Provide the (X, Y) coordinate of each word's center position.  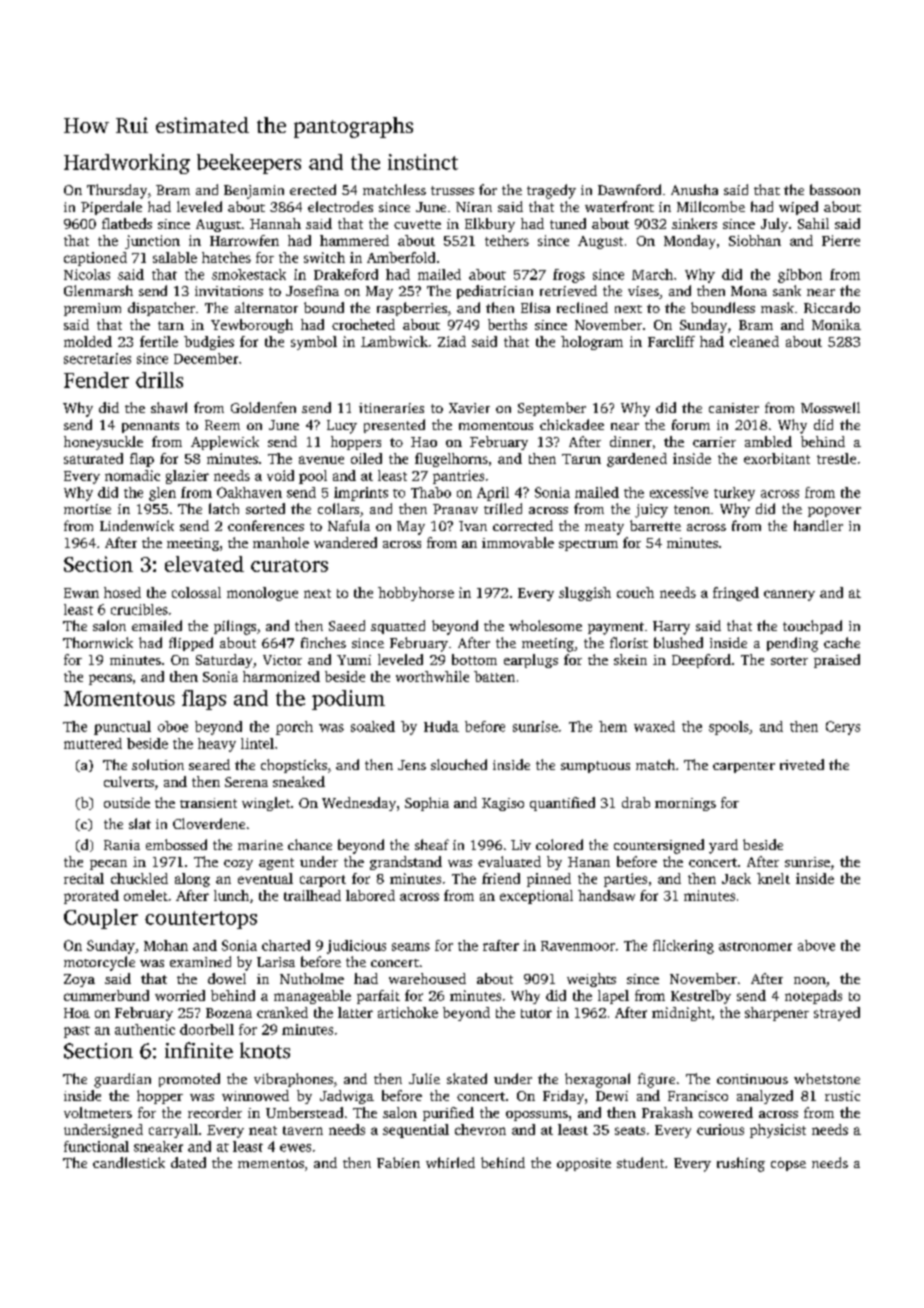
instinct (423, 162)
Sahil (813, 223)
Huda (441, 726)
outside (127, 802)
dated (188, 1162)
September (552, 409)
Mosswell (830, 407)
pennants (150, 427)
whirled (450, 1162)
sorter (789, 660)
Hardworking (127, 164)
